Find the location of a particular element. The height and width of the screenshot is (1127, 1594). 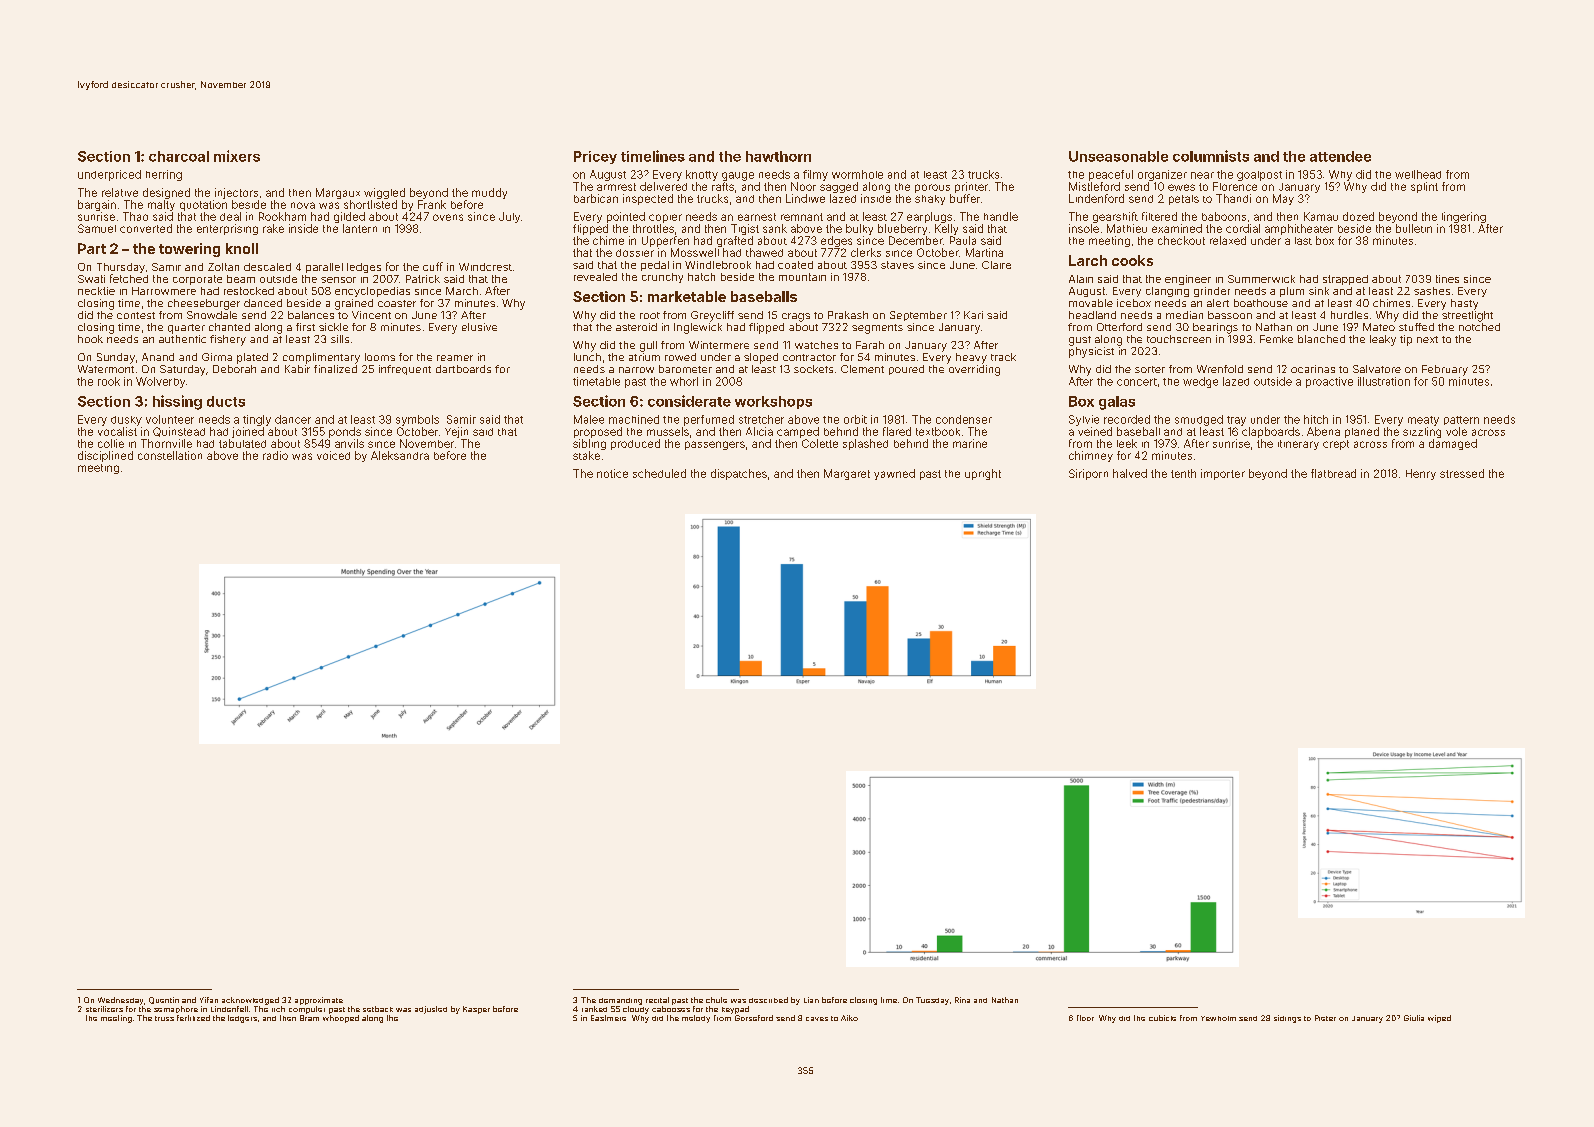

wiped is located at coordinates (1439, 1019).
